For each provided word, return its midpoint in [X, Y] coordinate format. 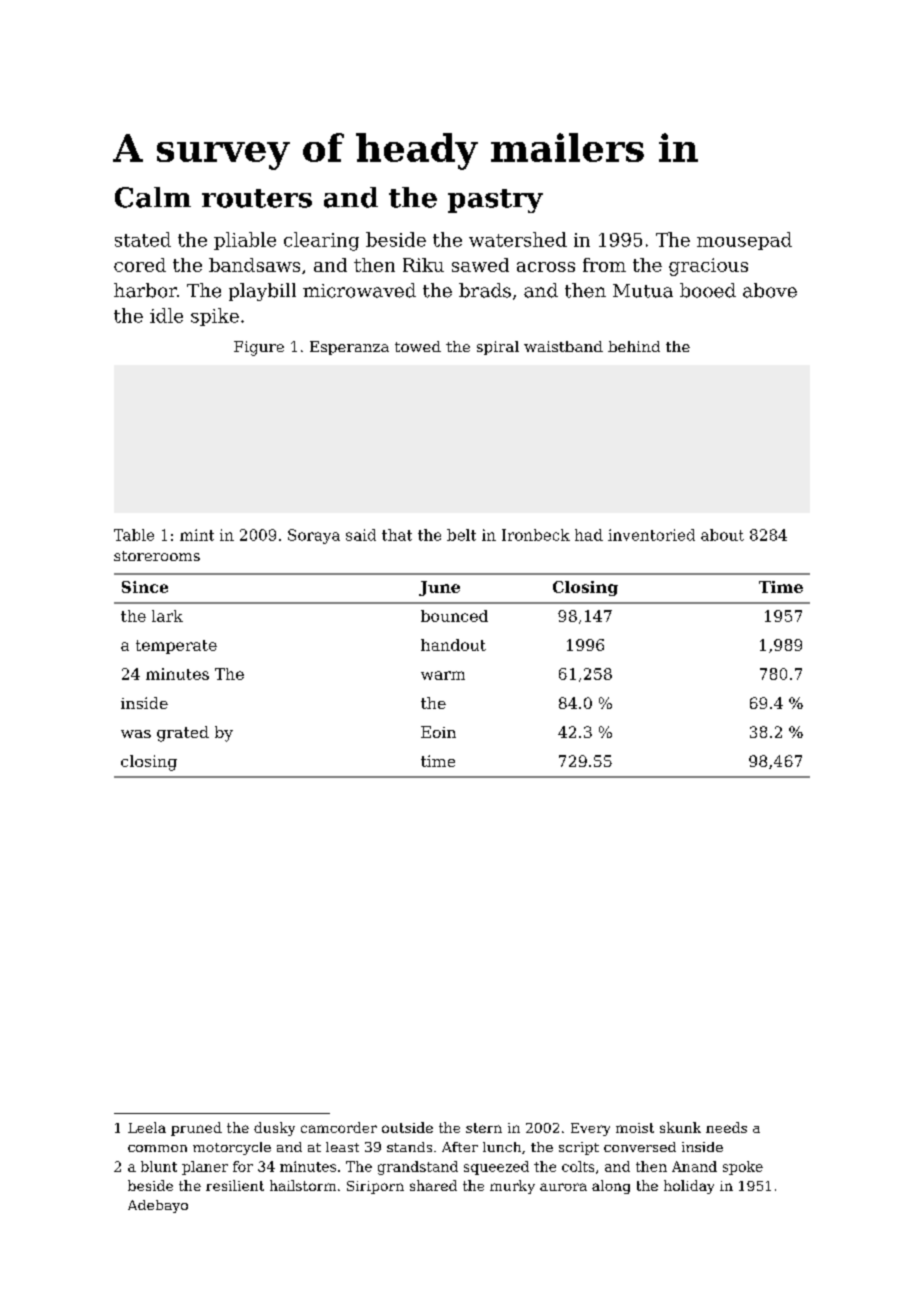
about [722, 535]
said [361, 535]
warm [443, 675]
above [770, 290]
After [460, 1147]
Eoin [438, 732]
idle [166, 315]
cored [140, 265]
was [136, 734]
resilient [235, 1185]
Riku [423, 265]
